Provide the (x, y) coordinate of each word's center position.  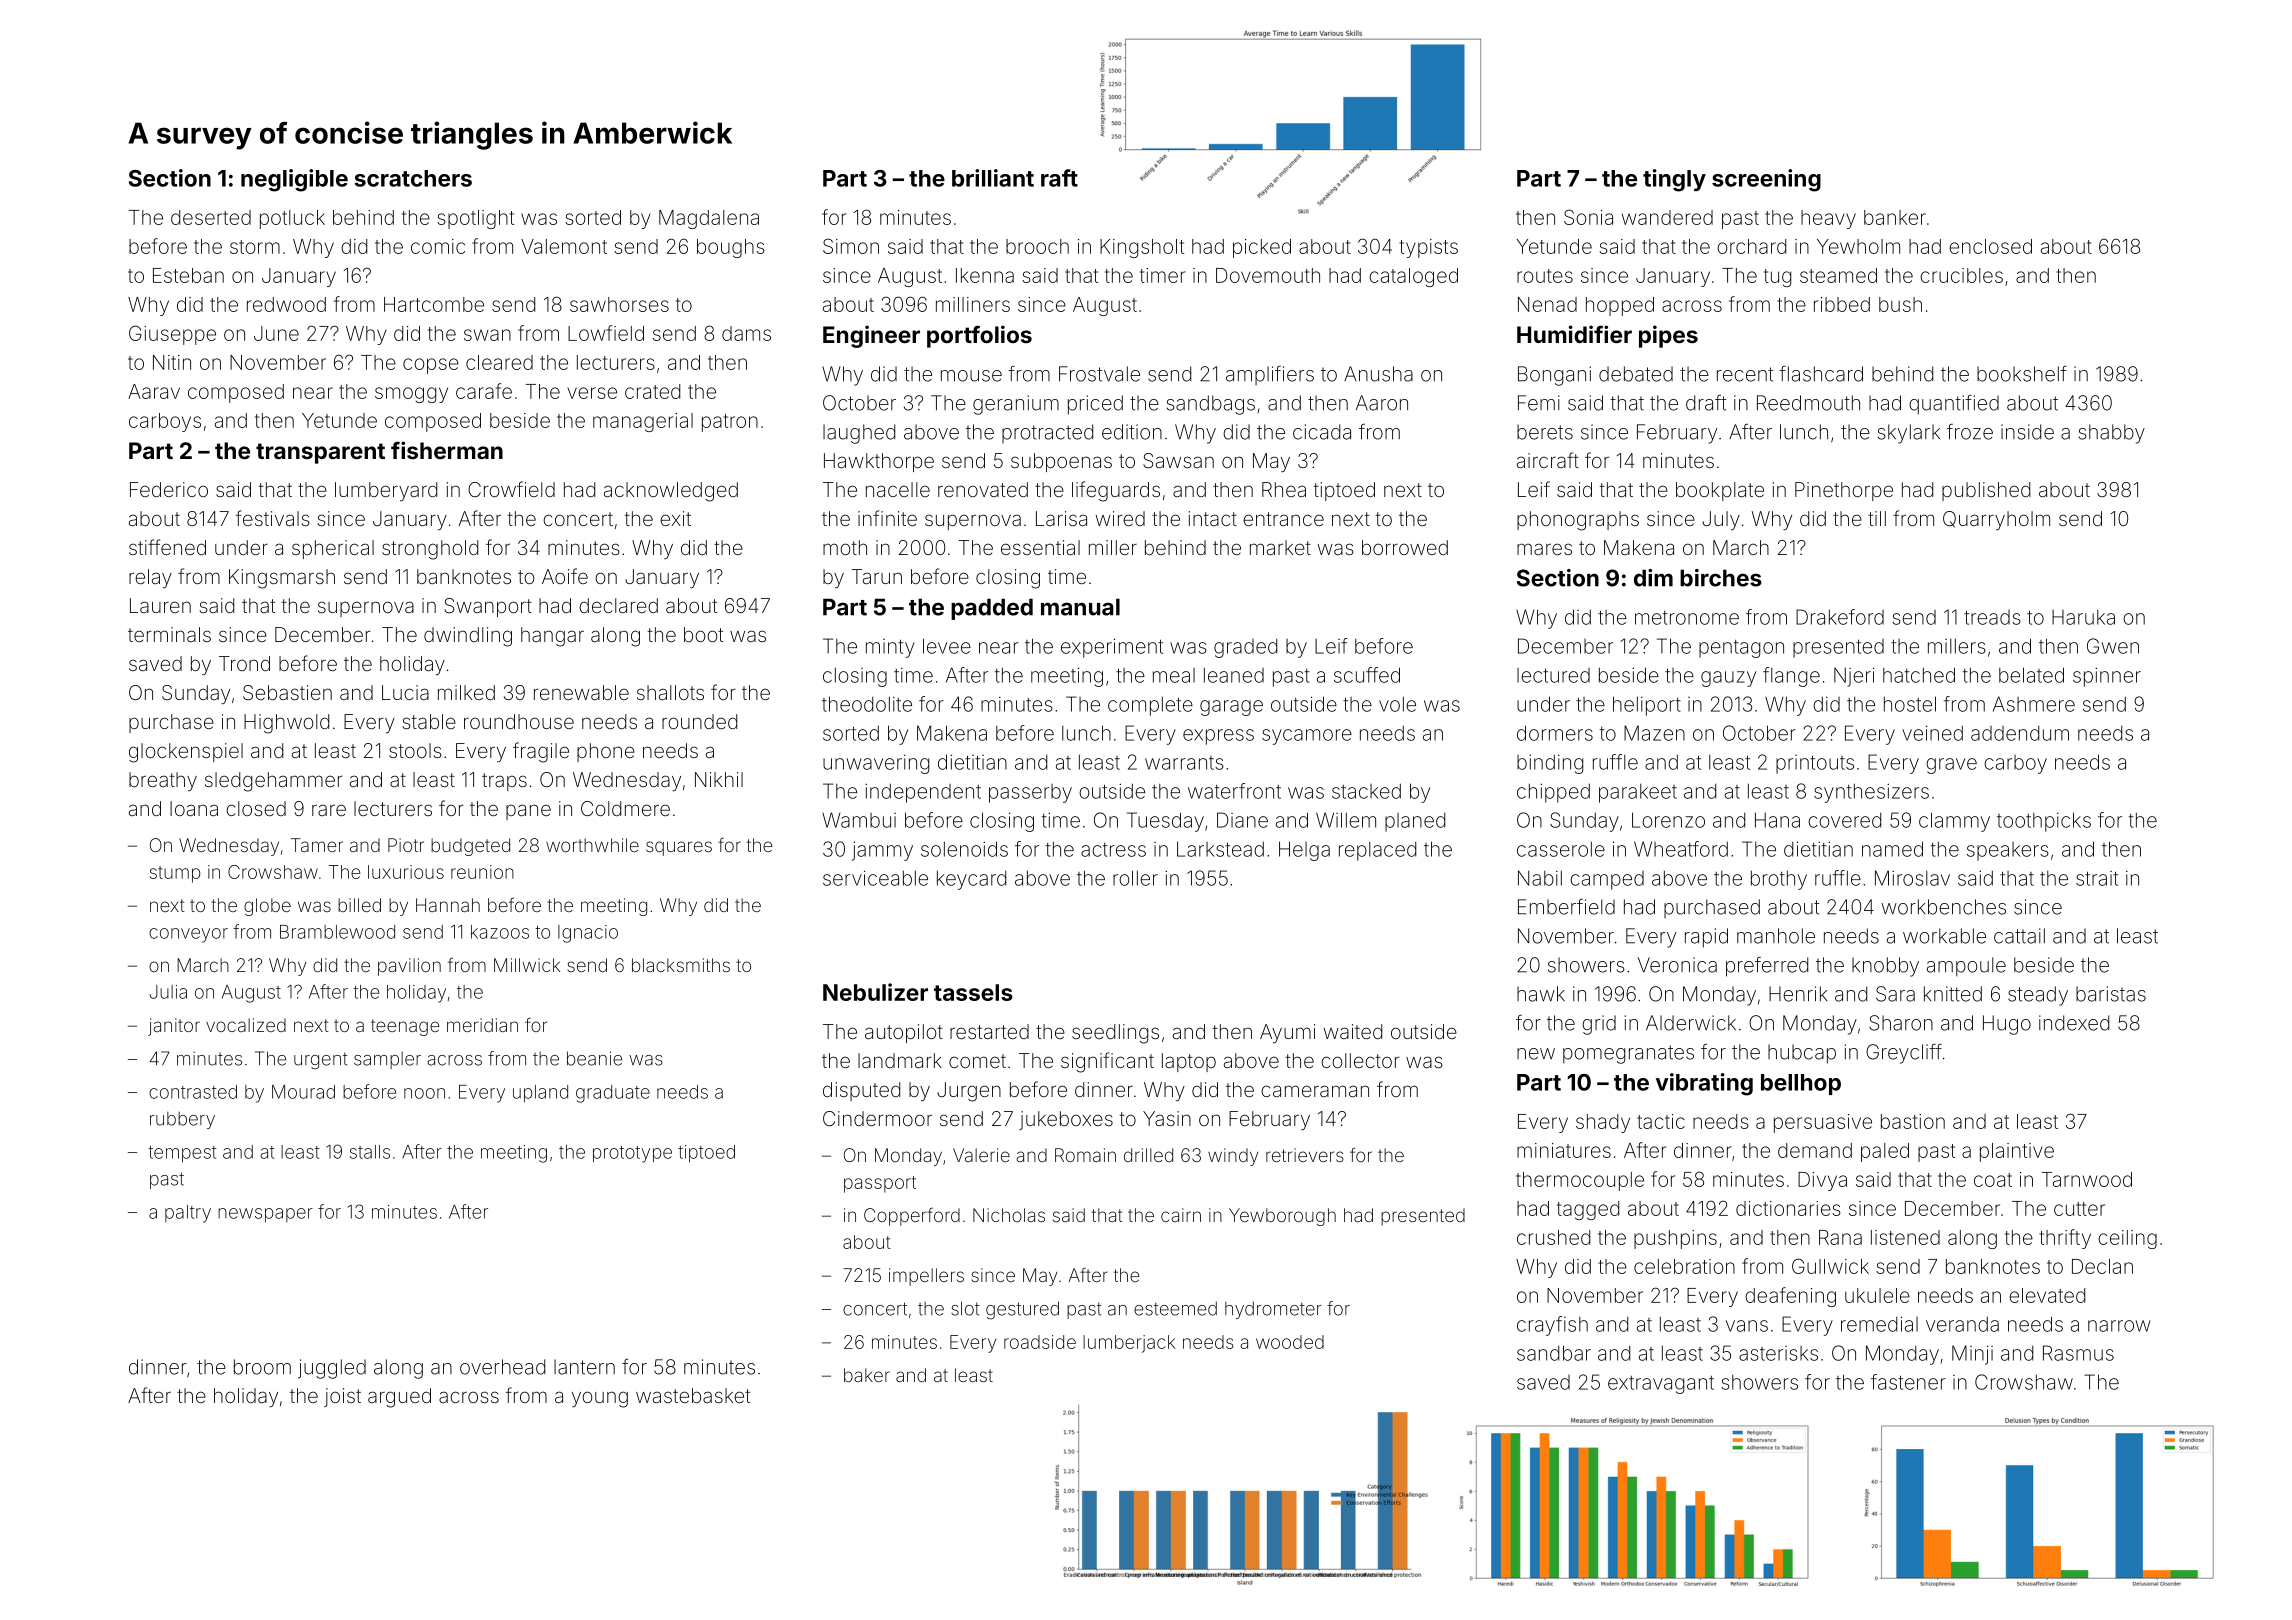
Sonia (1588, 217)
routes (1545, 276)
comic (438, 246)
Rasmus (2078, 1353)
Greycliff (1904, 1053)
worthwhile (592, 845)
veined (1932, 733)
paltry (188, 1214)
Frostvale (1099, 374)
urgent (321, 1061)
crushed (1553, 1237)
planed (1415, 822)
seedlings (1115, 1034)
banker (1895, 217)
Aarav (154, 391)
